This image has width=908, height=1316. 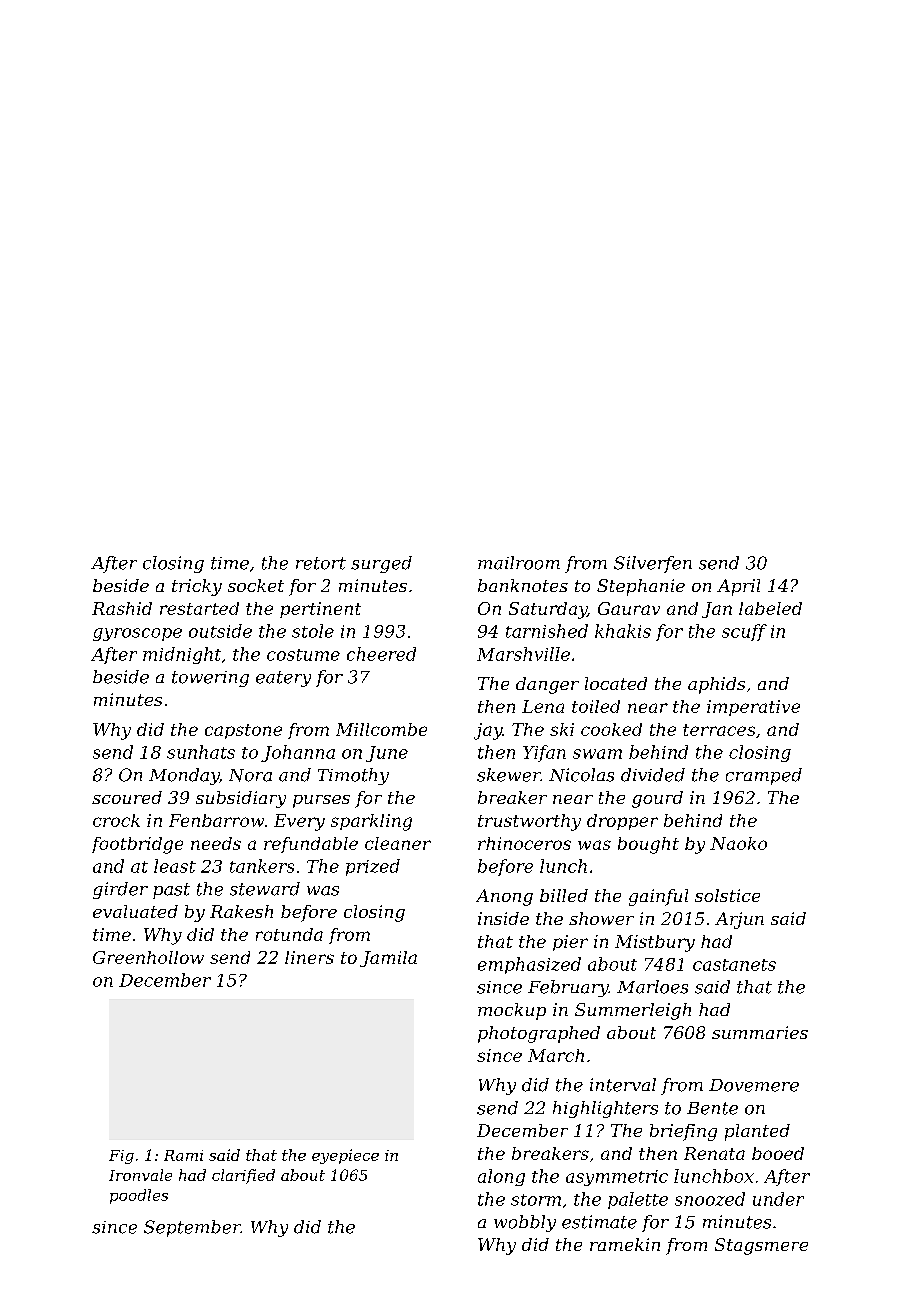 I want to click on socket, so click(x=256, y=585).
